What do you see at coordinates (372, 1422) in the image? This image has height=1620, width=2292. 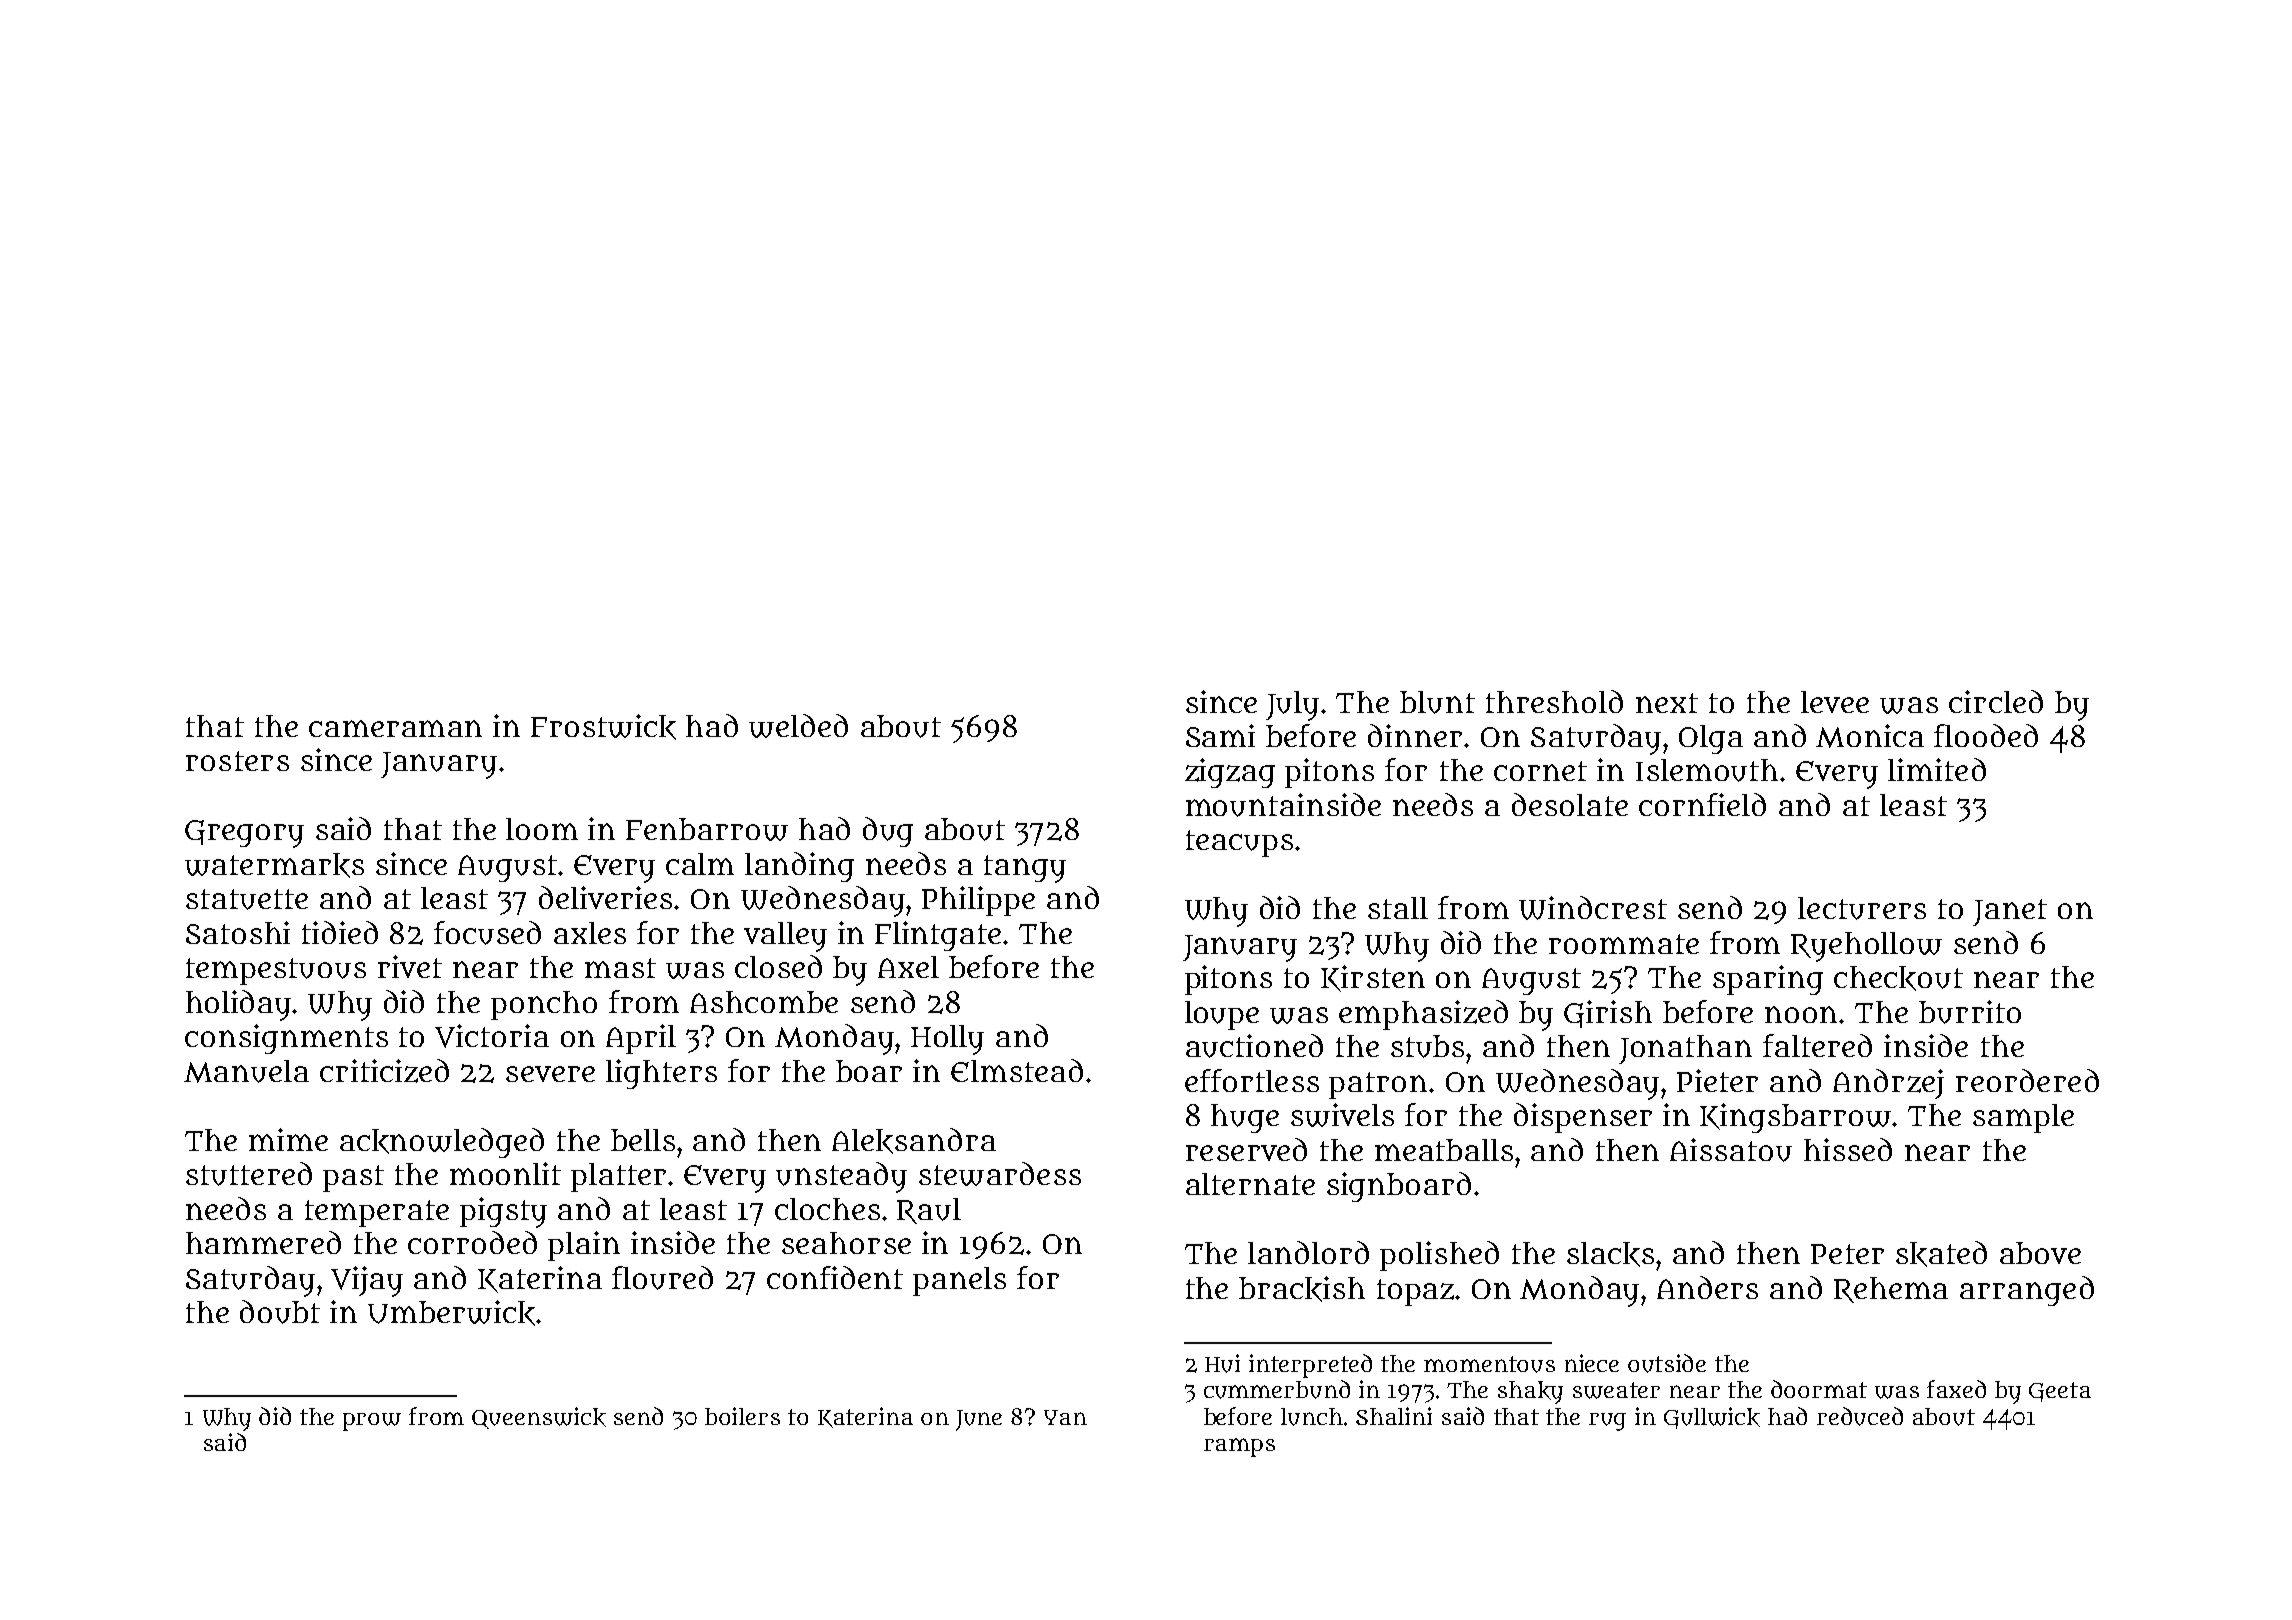 I see `prow` at bounding box center [372, 1422].
